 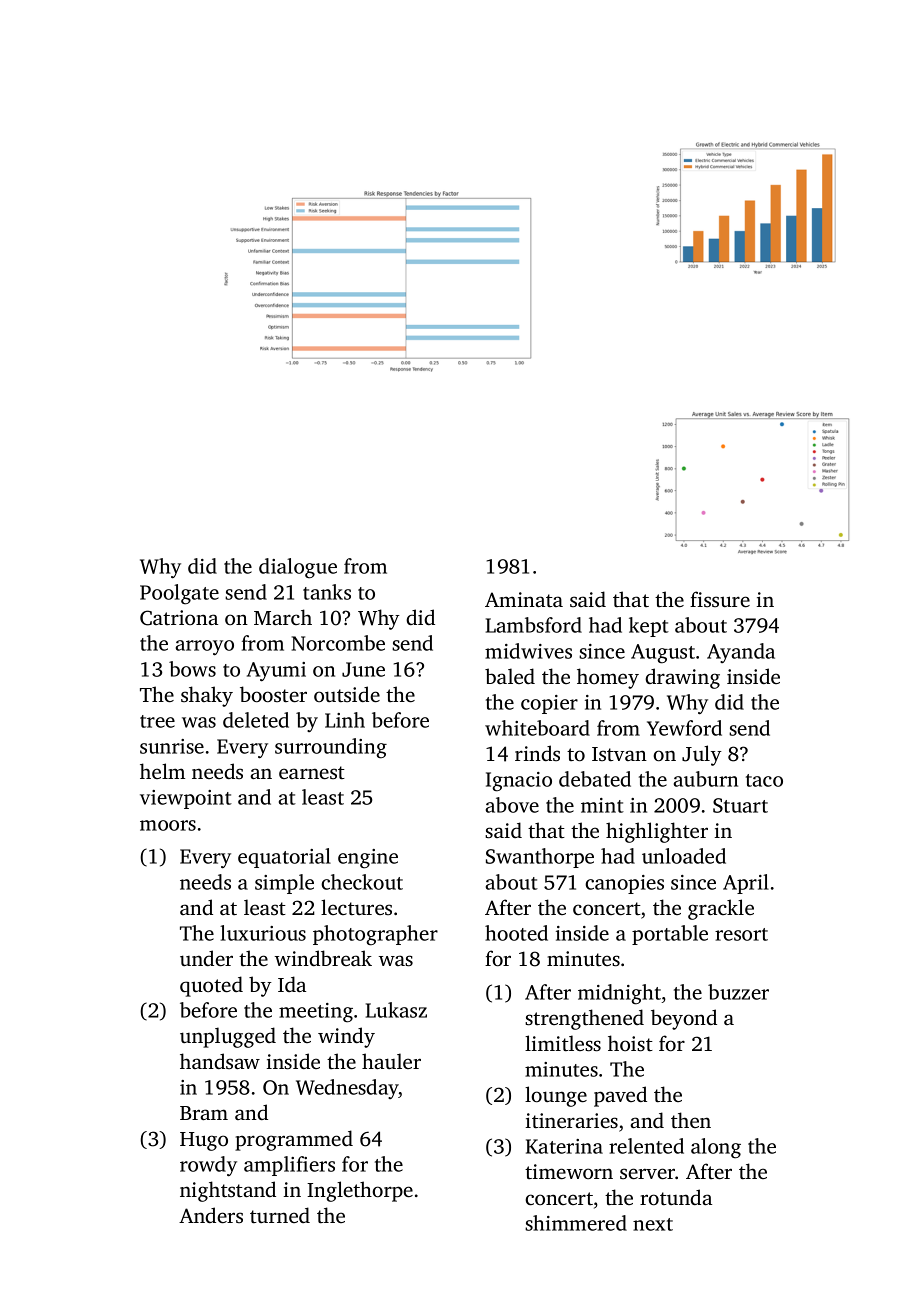 I want to click on kept, so click(x=649, y=627).
